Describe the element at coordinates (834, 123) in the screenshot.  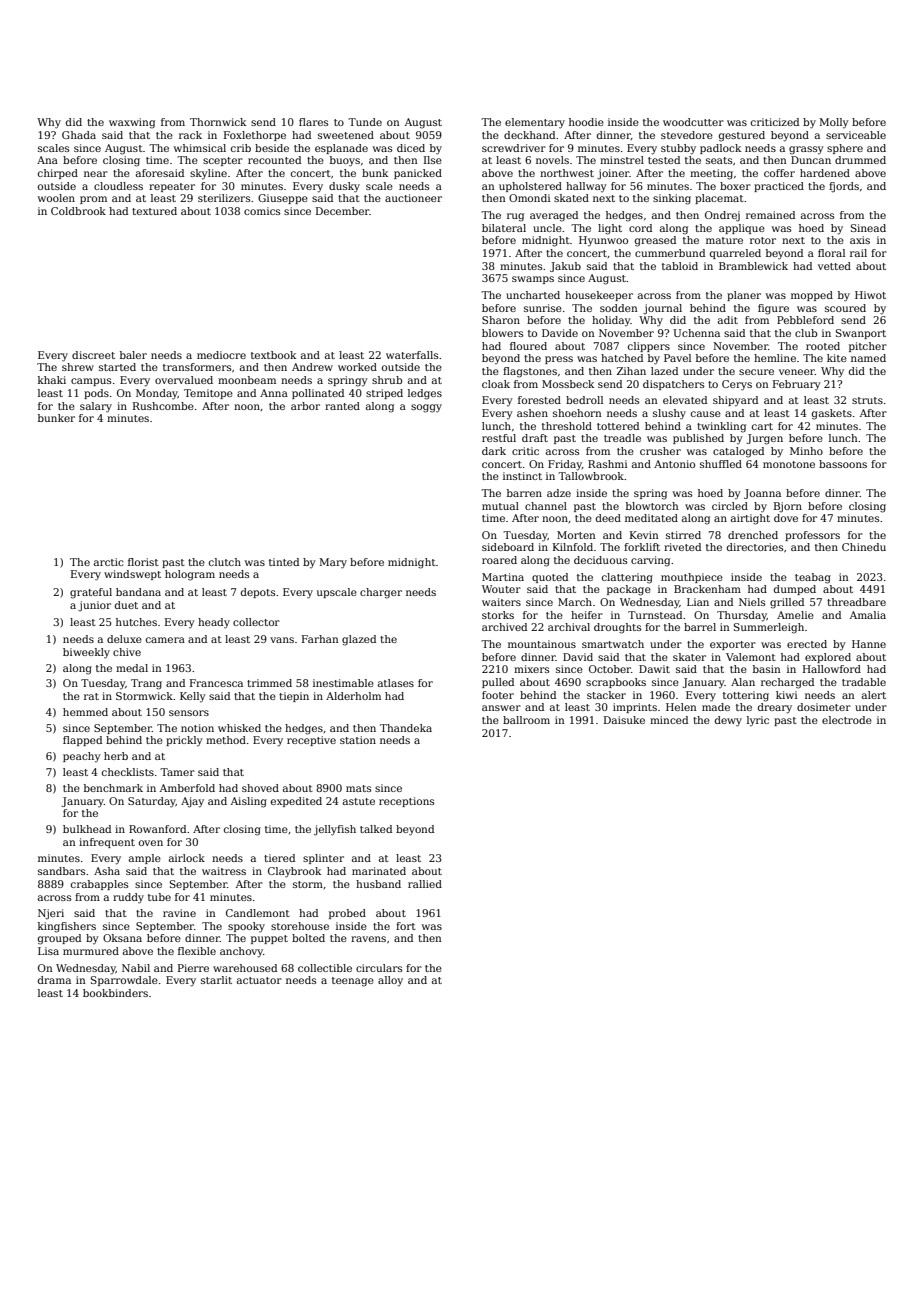
I see `Molly` at that location.
